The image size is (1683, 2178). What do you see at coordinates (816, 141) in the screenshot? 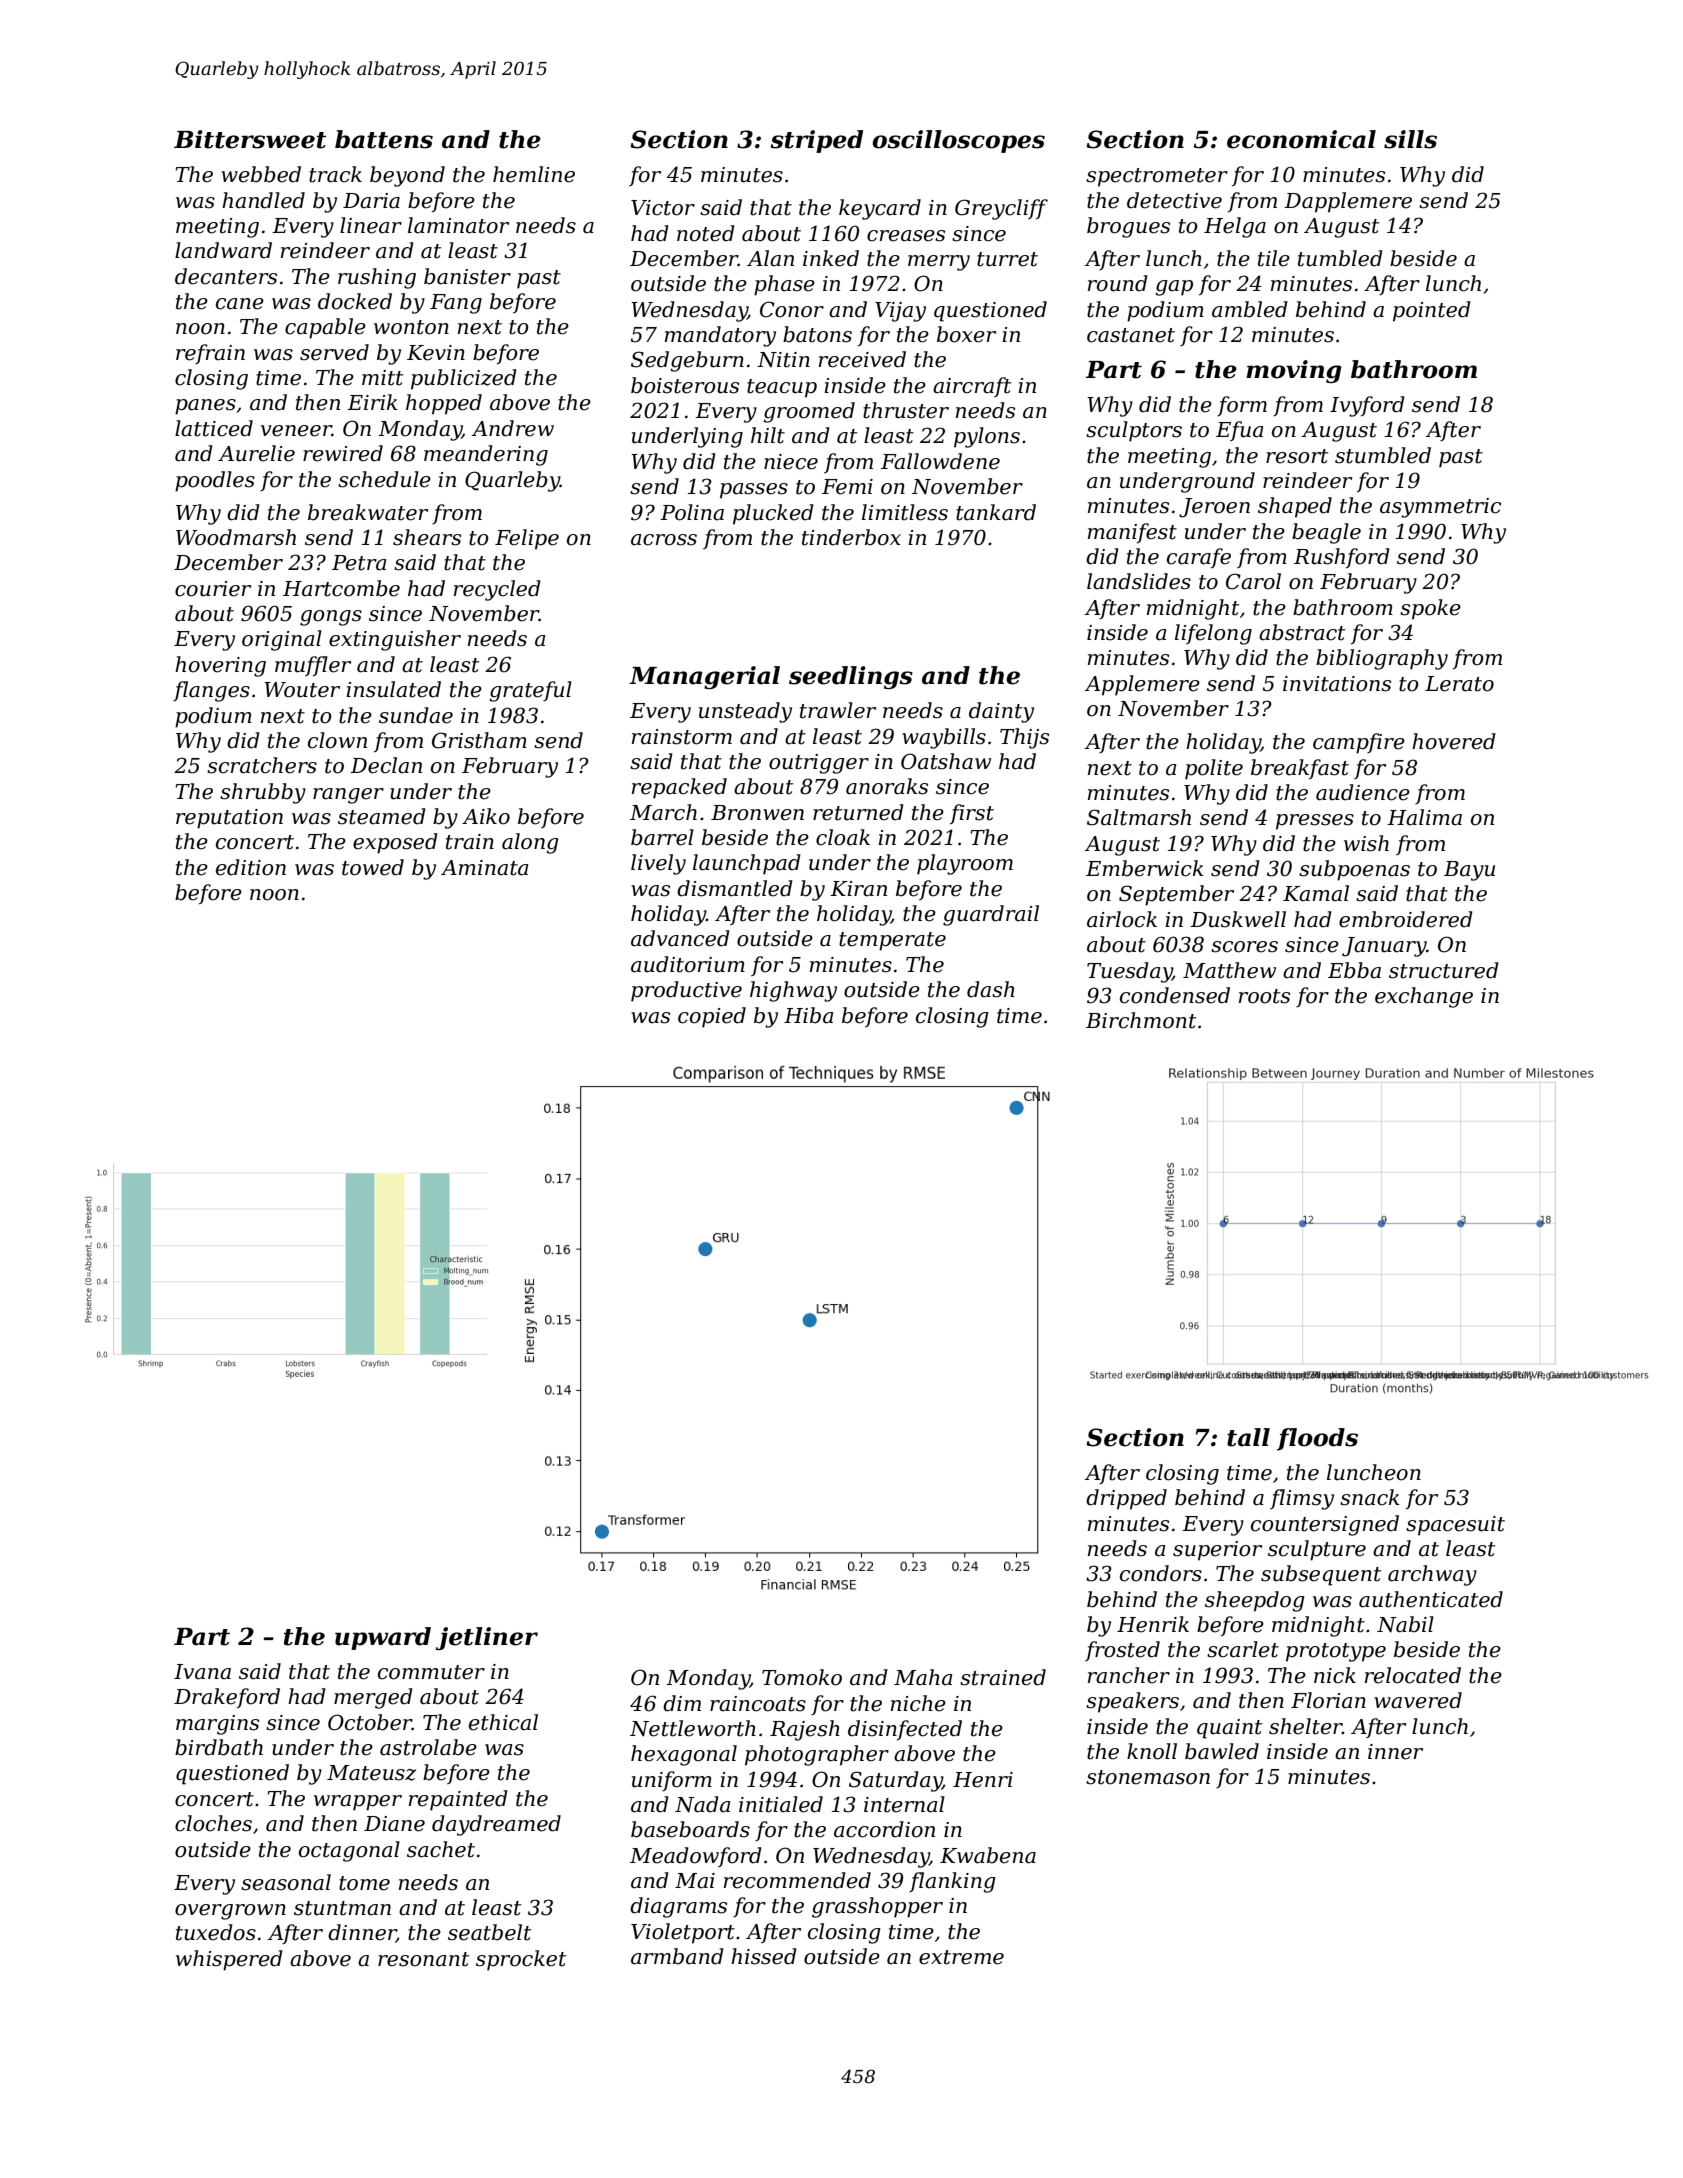
I see `striped` at bounding box center [816, 141].
